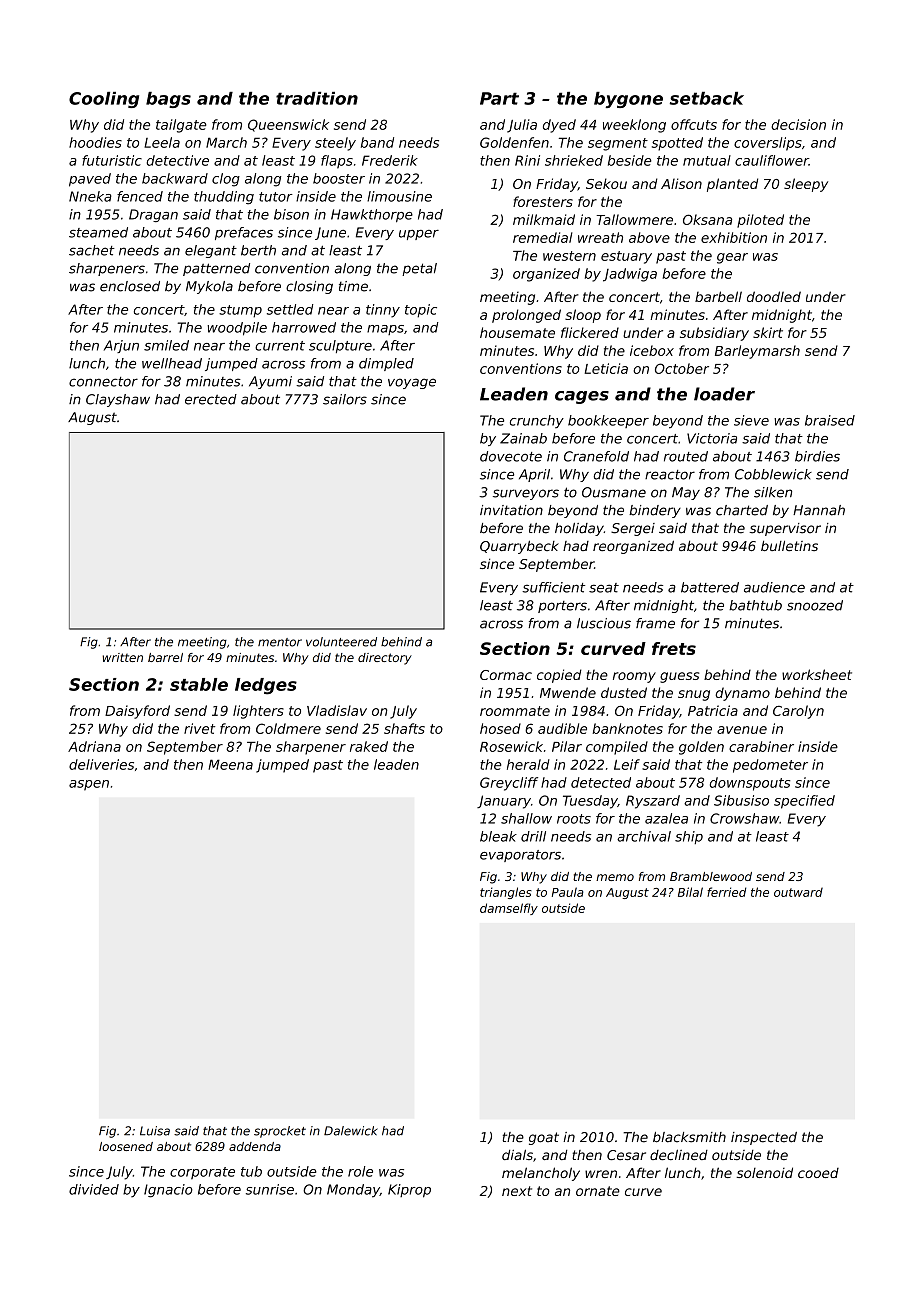 This page has width=924, height=1308. What do you see at coordinates (519, 547) in the page?
I see `Quarrybeck` at bounding box center [519, 547].
